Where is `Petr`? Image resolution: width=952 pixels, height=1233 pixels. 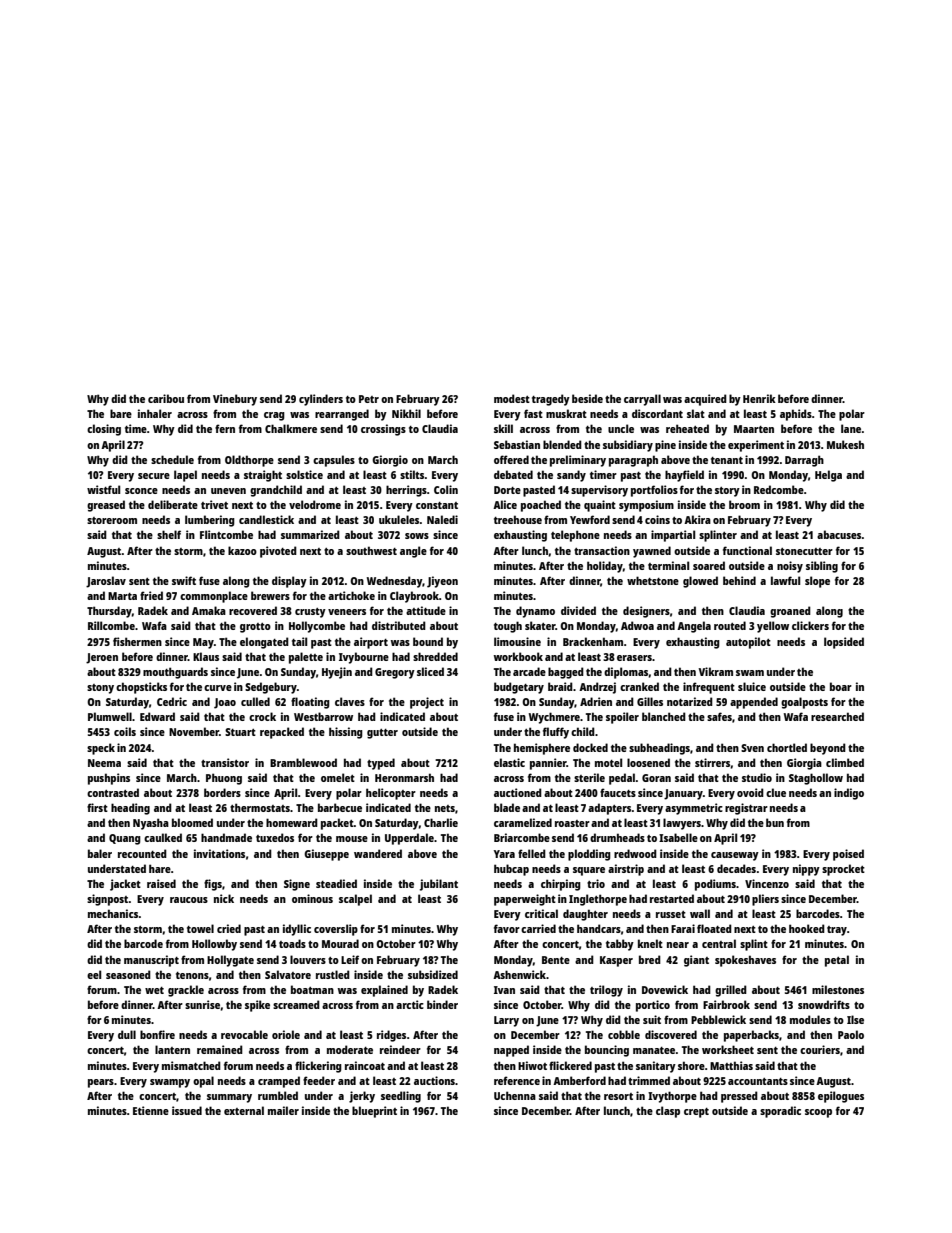
Petr is located at coordinates (369, 399).
